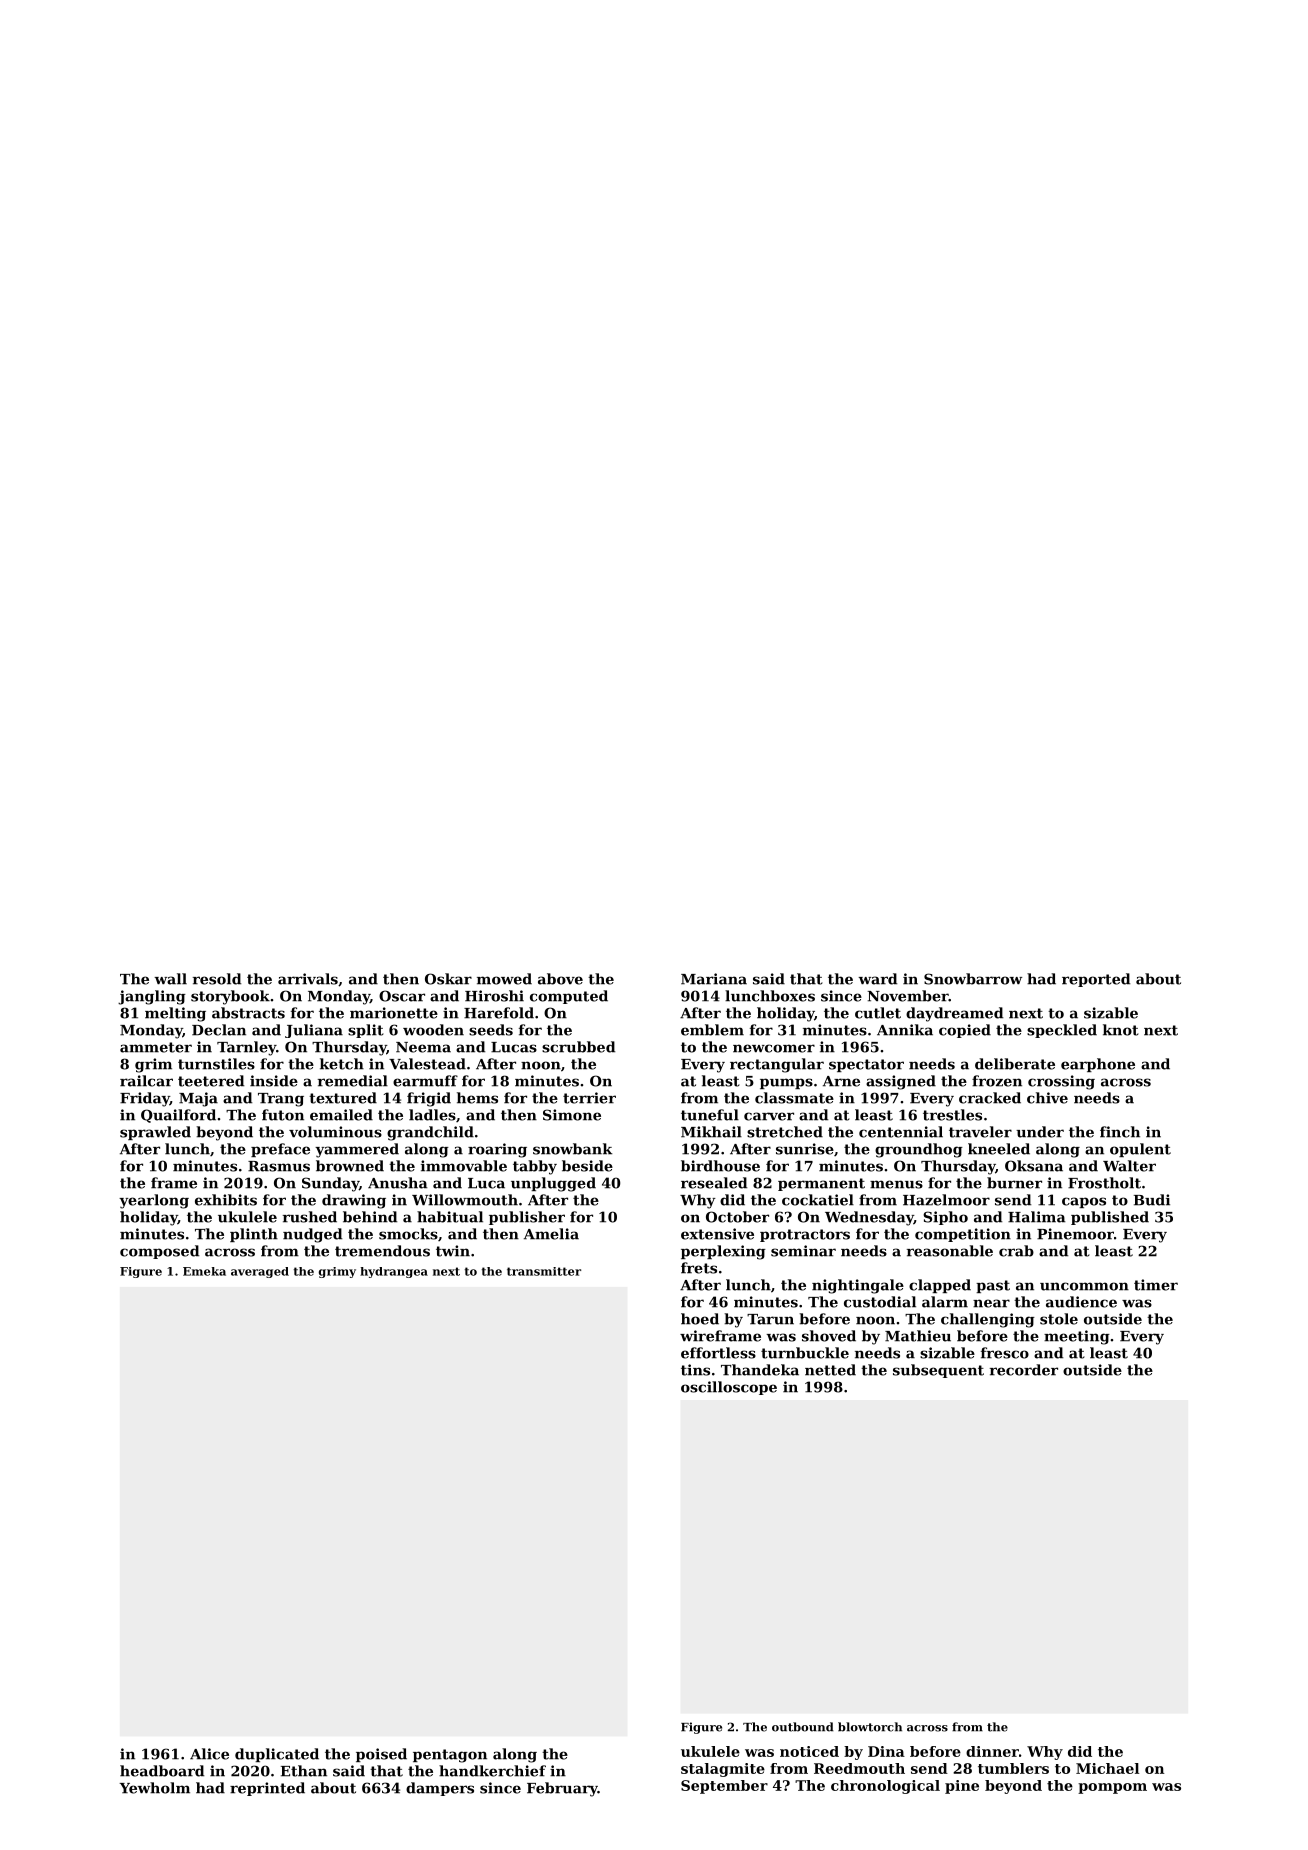  What do you see at coordinates (938, 1371) in the screenshot?
I see `subsequent` at bounding box center [938, 1371].
